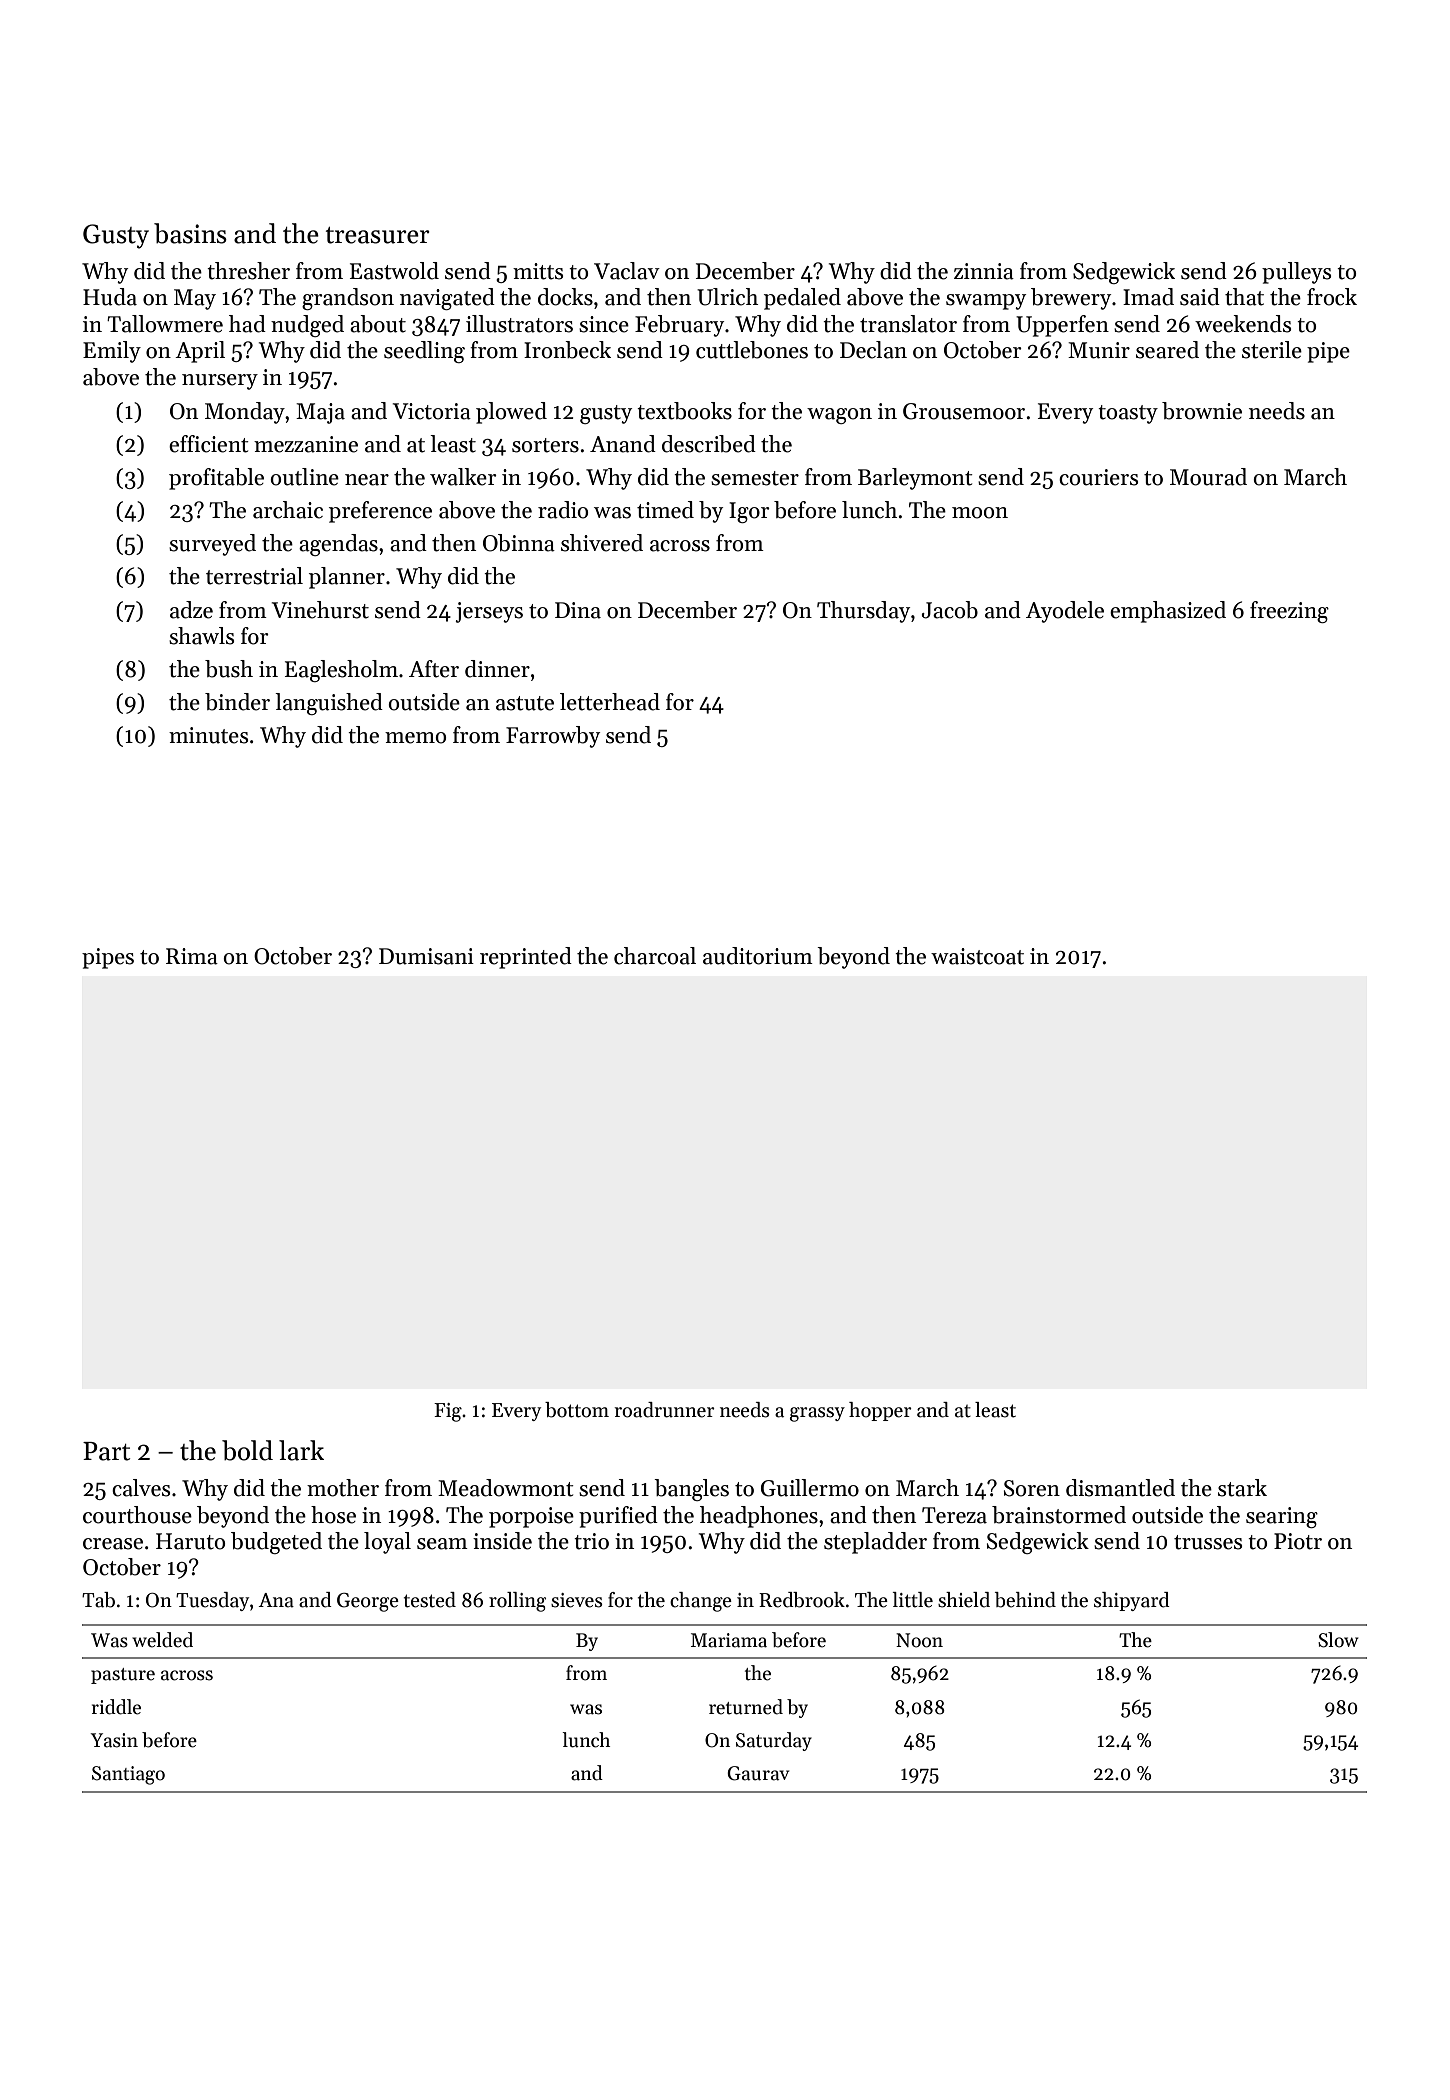  Describe the element at coordinates (190, 233) in the page. I see `basins` at that location.
